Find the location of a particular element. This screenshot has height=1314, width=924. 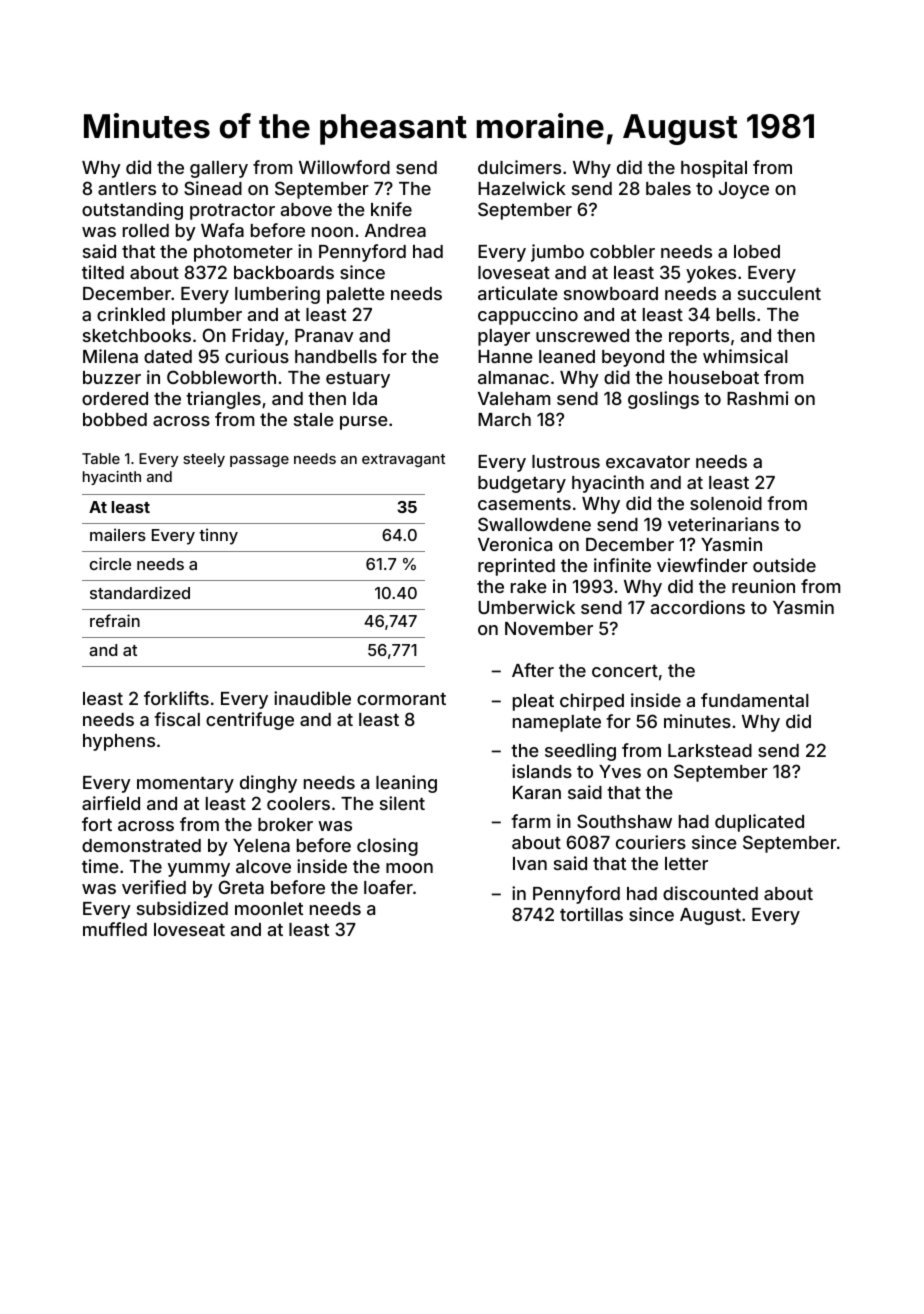

cormorant is located at coordinates (401, 699).
